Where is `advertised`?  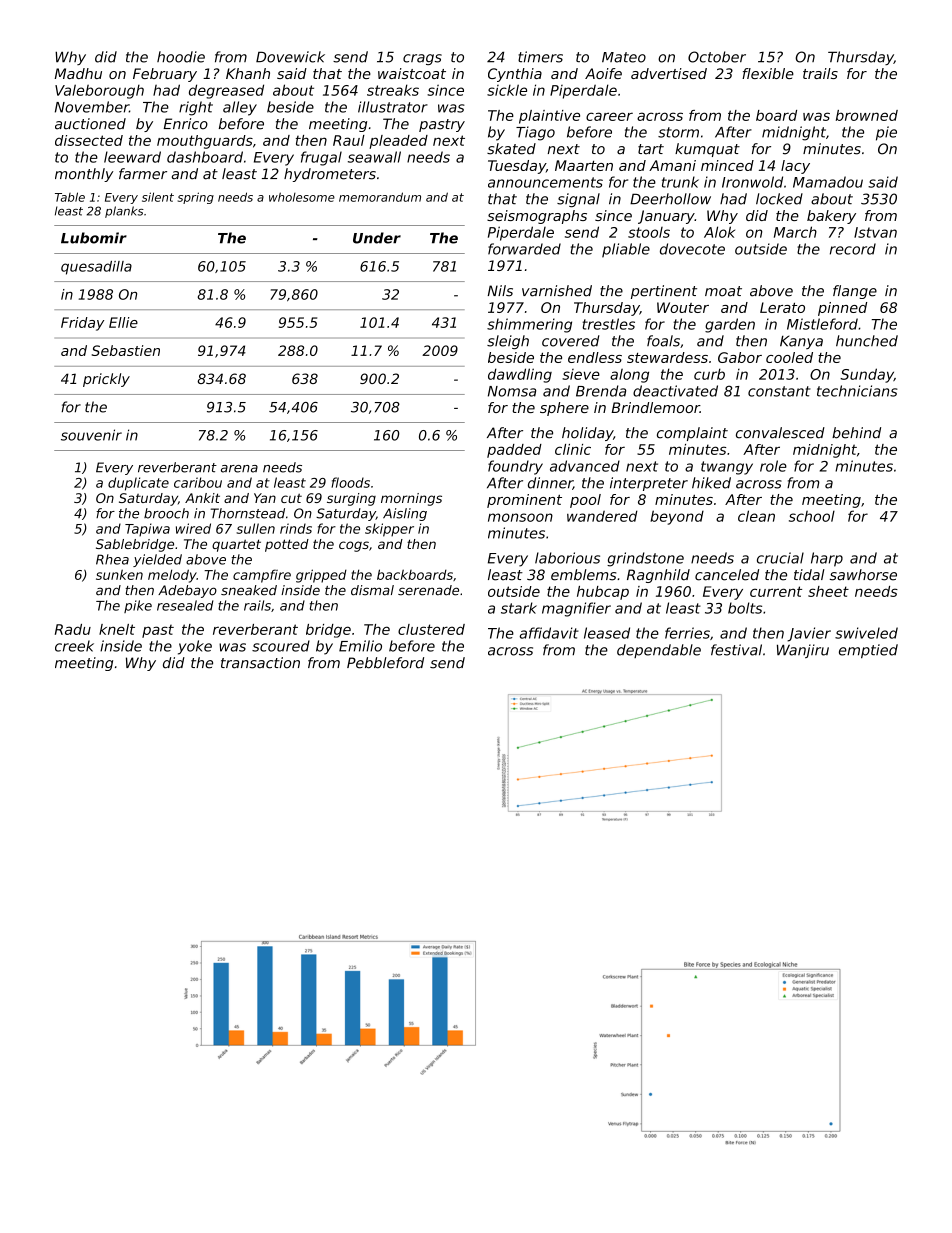 advertised is located at coordinates (669, 73).
